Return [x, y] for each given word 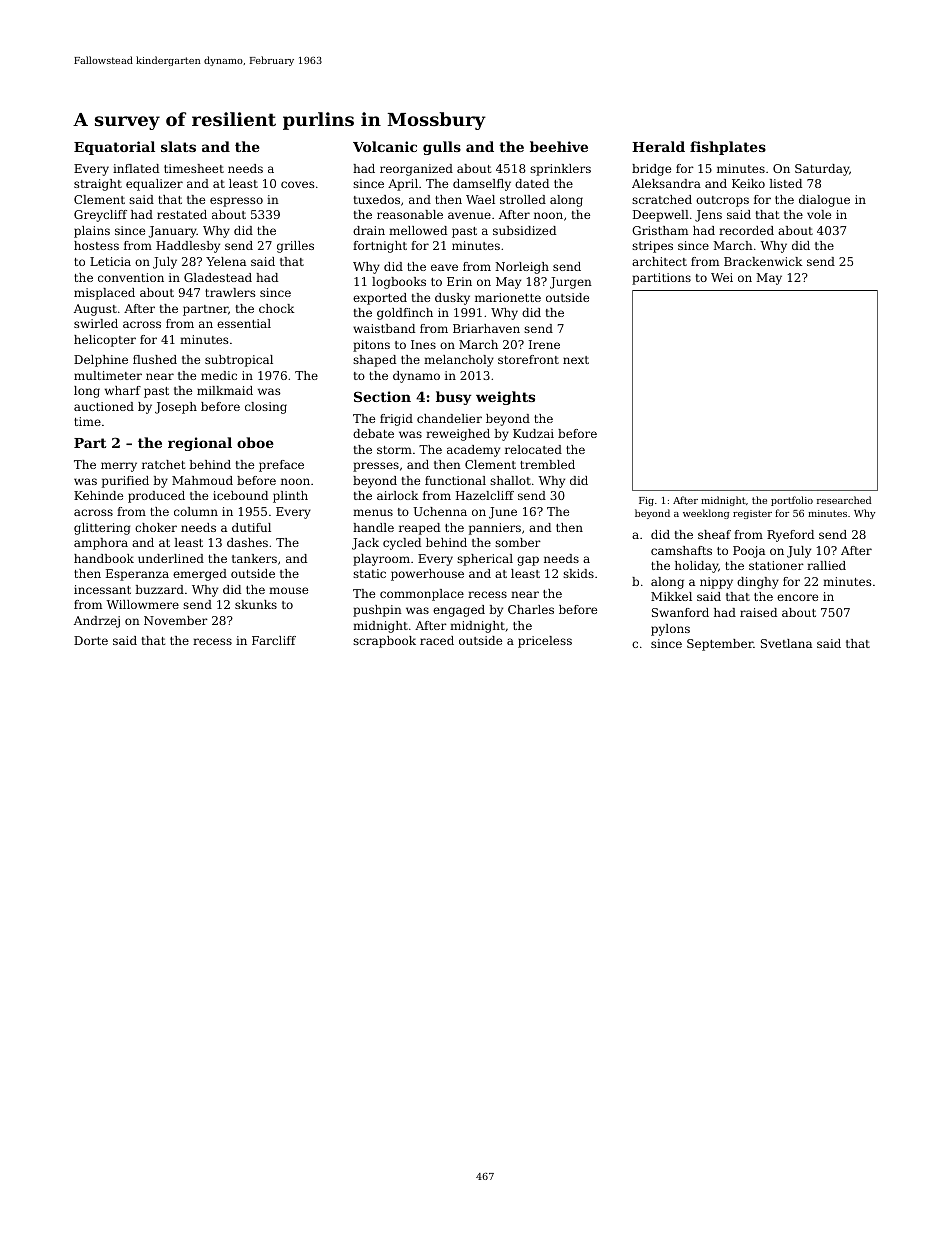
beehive [559, 146]
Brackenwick [763, 261]
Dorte [91, 640]
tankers [254, 558]
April [403, 185]
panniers [495, 529]
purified [125, 482]
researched [844, 500]
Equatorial [114, 148]
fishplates [728, 148]
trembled [547, 464]
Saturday [822, 170]
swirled [96, 323]
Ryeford [790, 536]
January [172, 232]
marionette [508, 297]
